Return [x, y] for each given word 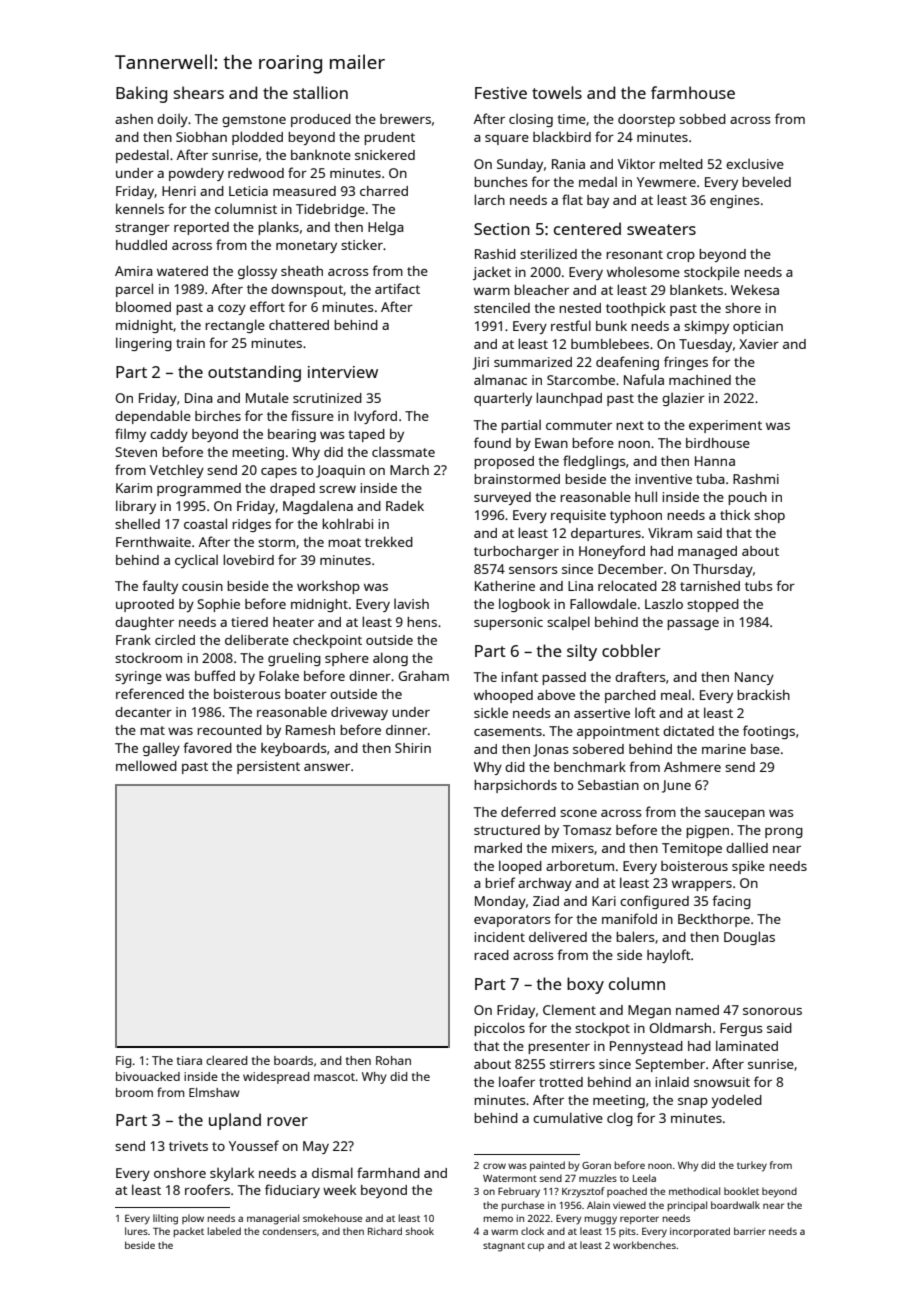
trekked [389, 541]
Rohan [393, 1060]
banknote [321, 155]
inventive [663, 479]
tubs [758, 586]
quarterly [503, 399]
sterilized [548, 254]
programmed [199, 489]
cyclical [196, 561]
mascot [334, 1077]
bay [598, 201]
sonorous [772, 1011]
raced [491, 955]
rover [287, 1121]
